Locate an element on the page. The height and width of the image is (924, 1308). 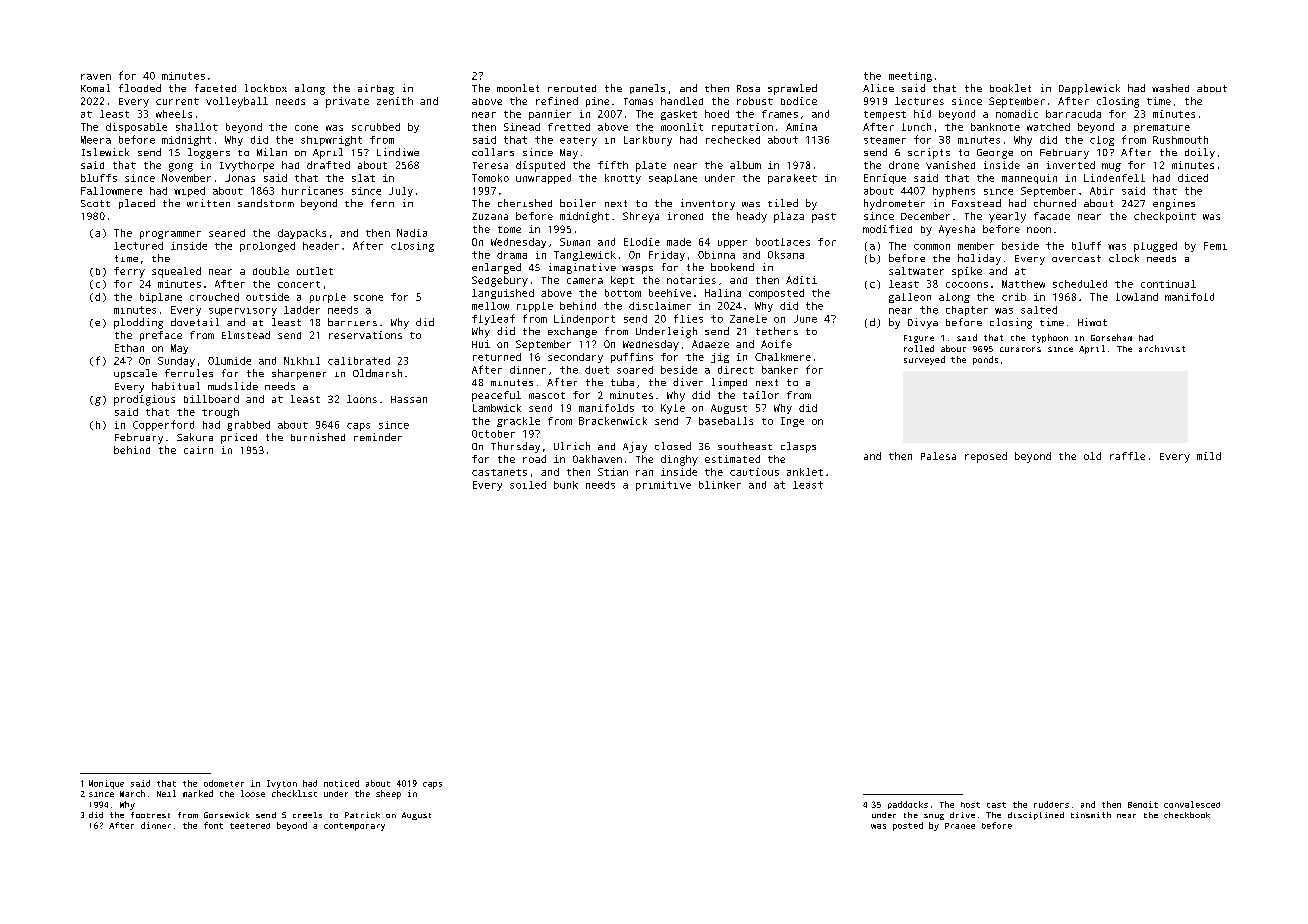
tuba is located at coordinates (622, 382).
